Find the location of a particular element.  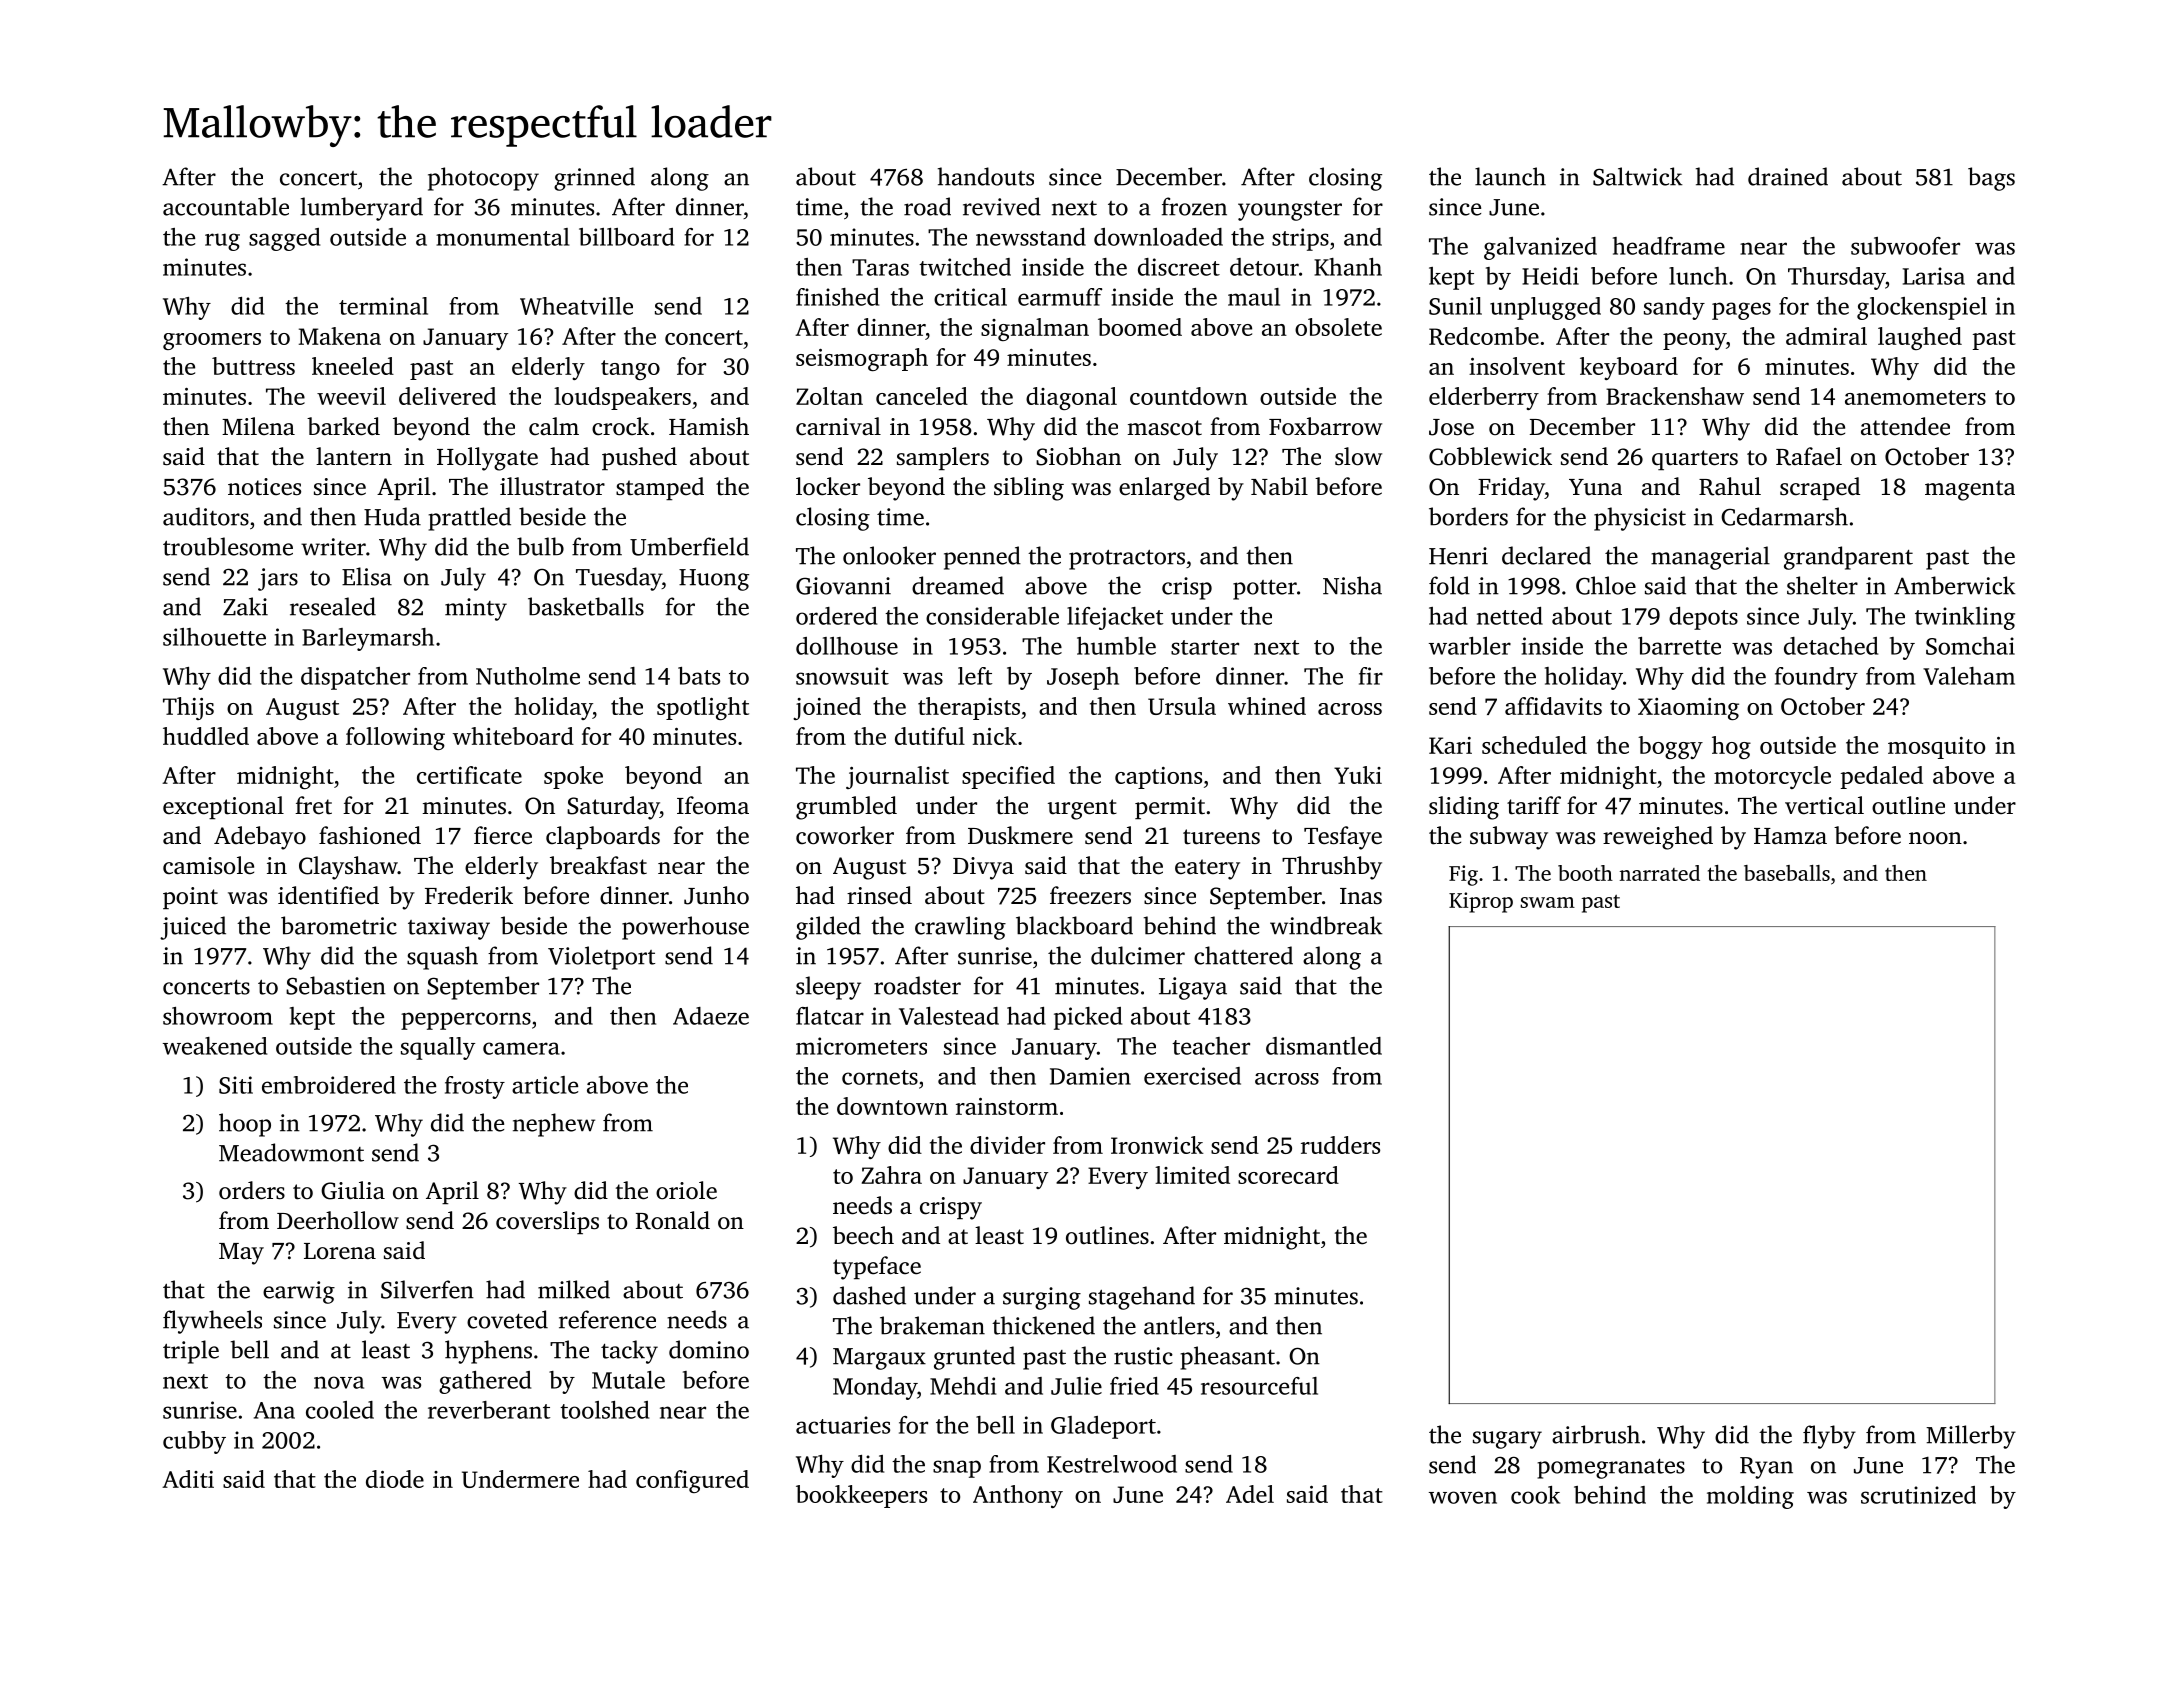

chattered is located at coordinates (1243, 955).
